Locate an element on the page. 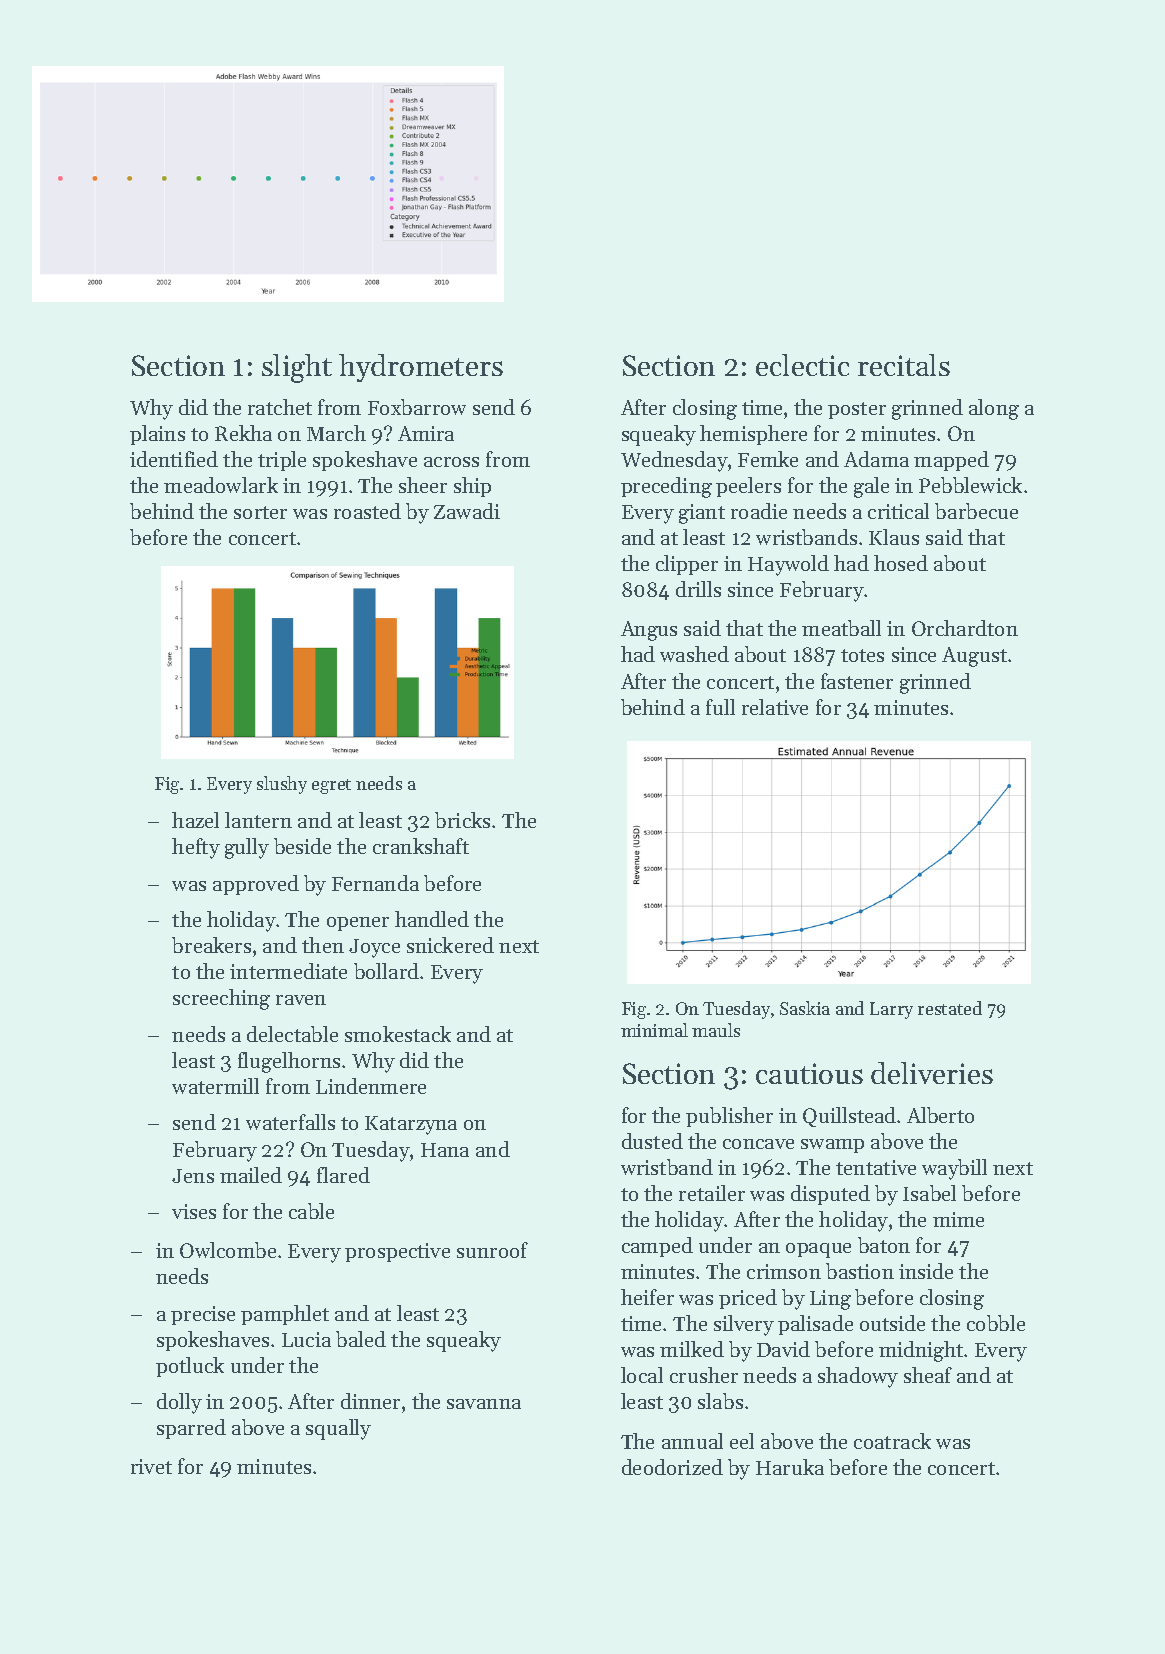 The width and height of the document is (1165, 1654). recitals is located at coordinates (904, 365).
